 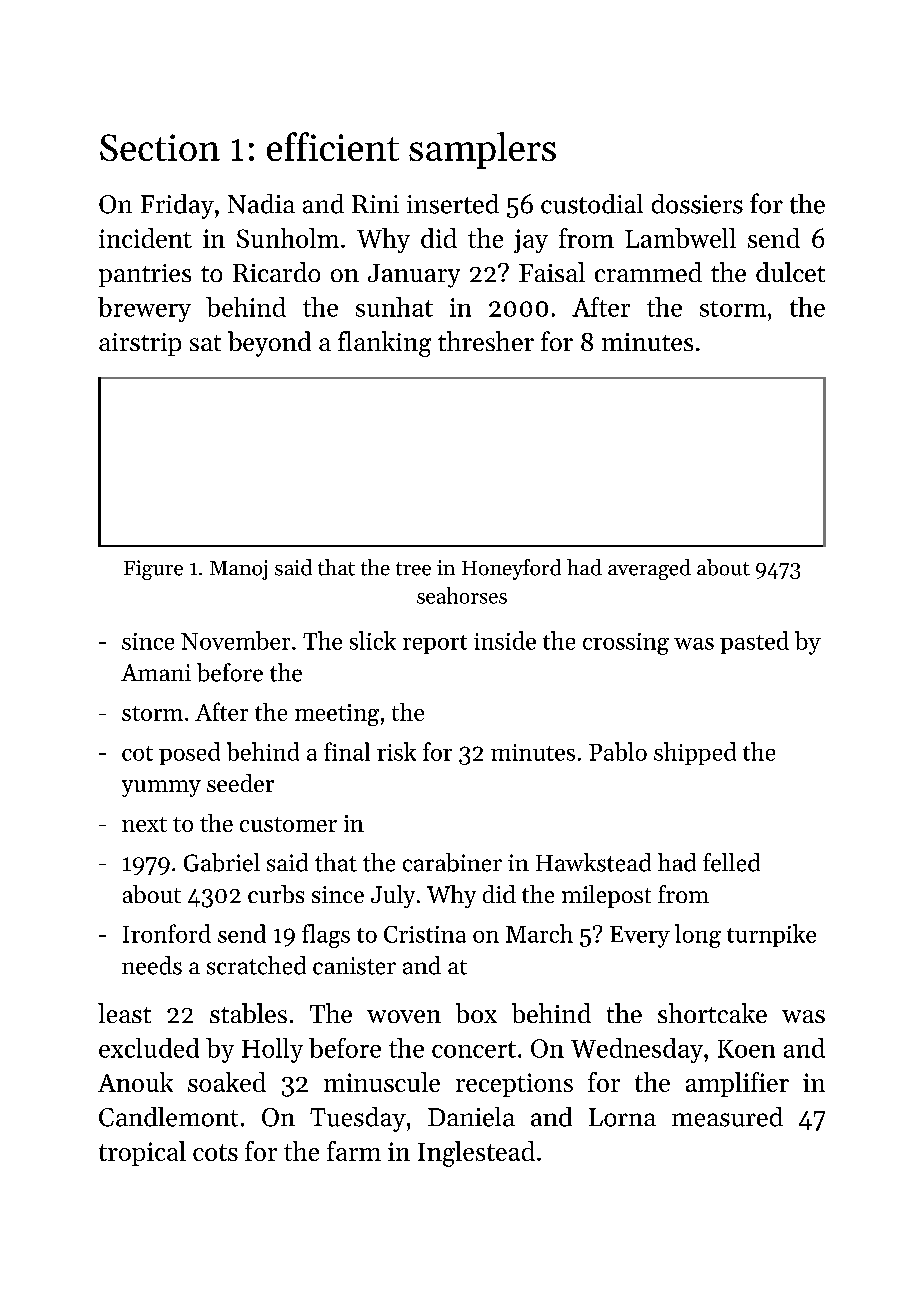 I want to click on Friday, so click(x=177, y=206).
